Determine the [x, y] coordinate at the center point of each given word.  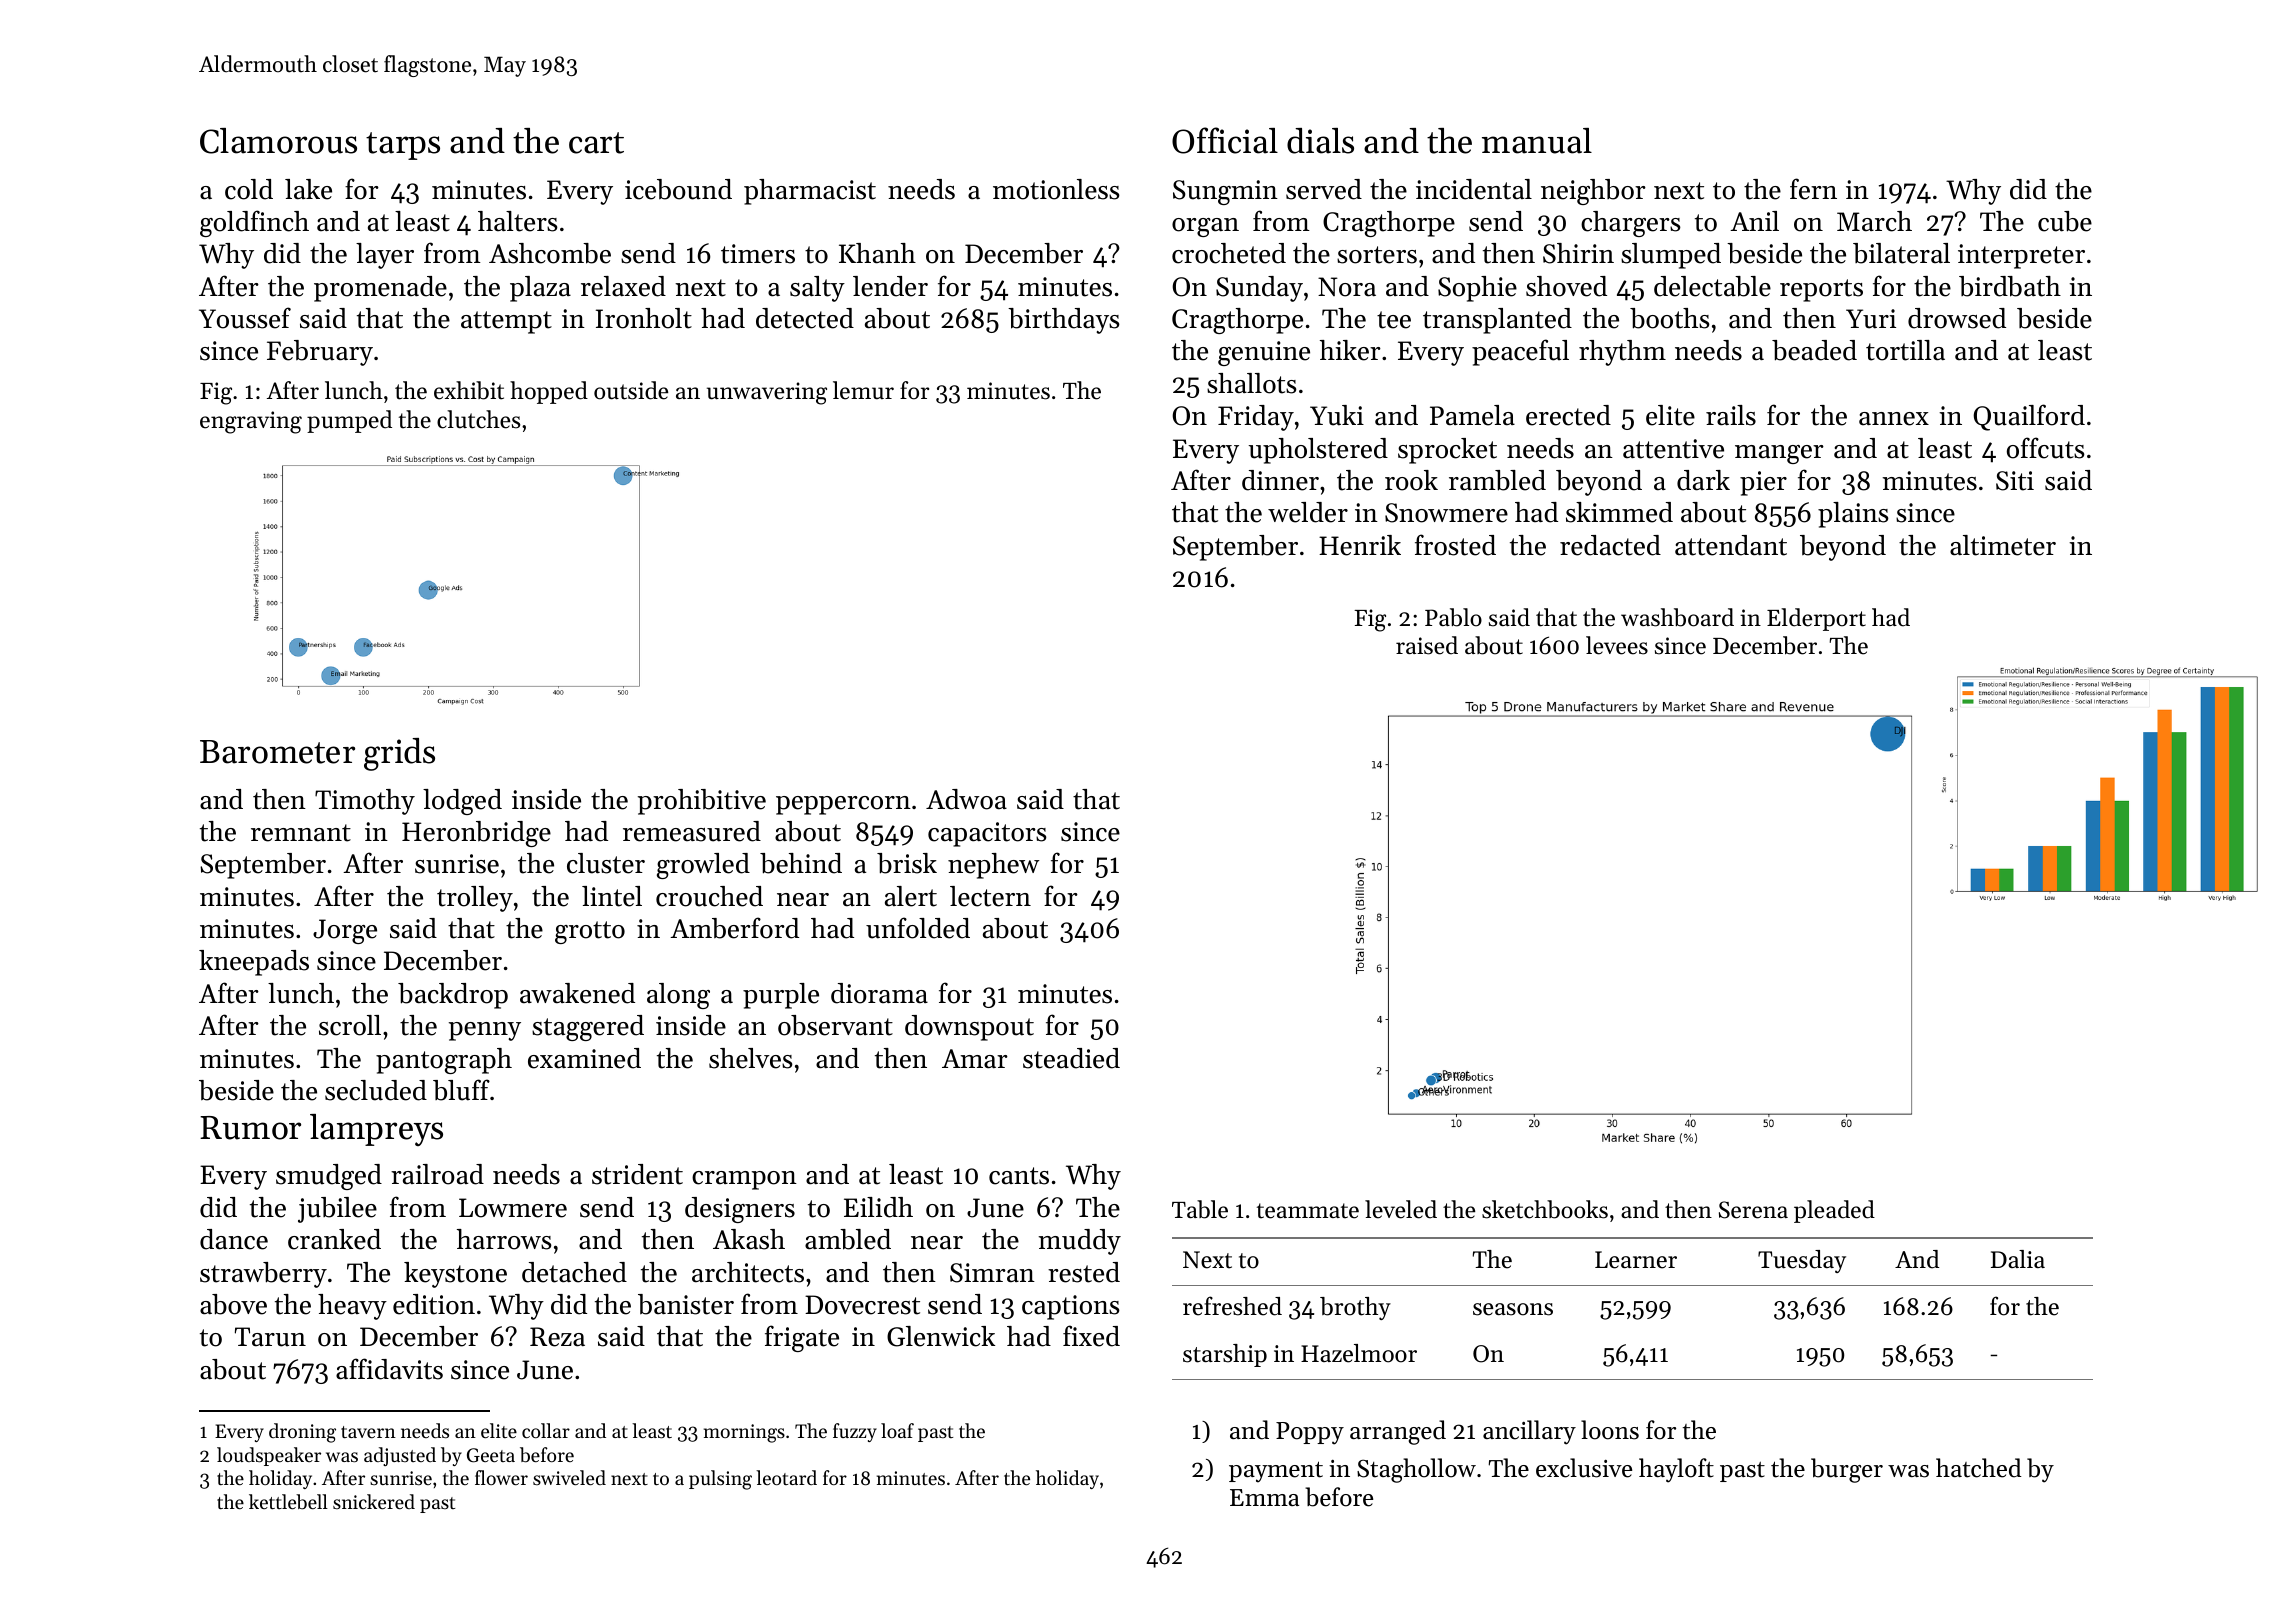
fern [1813, 189]
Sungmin [1225, 192]
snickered [374, 1501]
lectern [990, 896]
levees [1617, 645]
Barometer [277, 752]
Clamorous [278, 141]
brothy [1355, 1308]
